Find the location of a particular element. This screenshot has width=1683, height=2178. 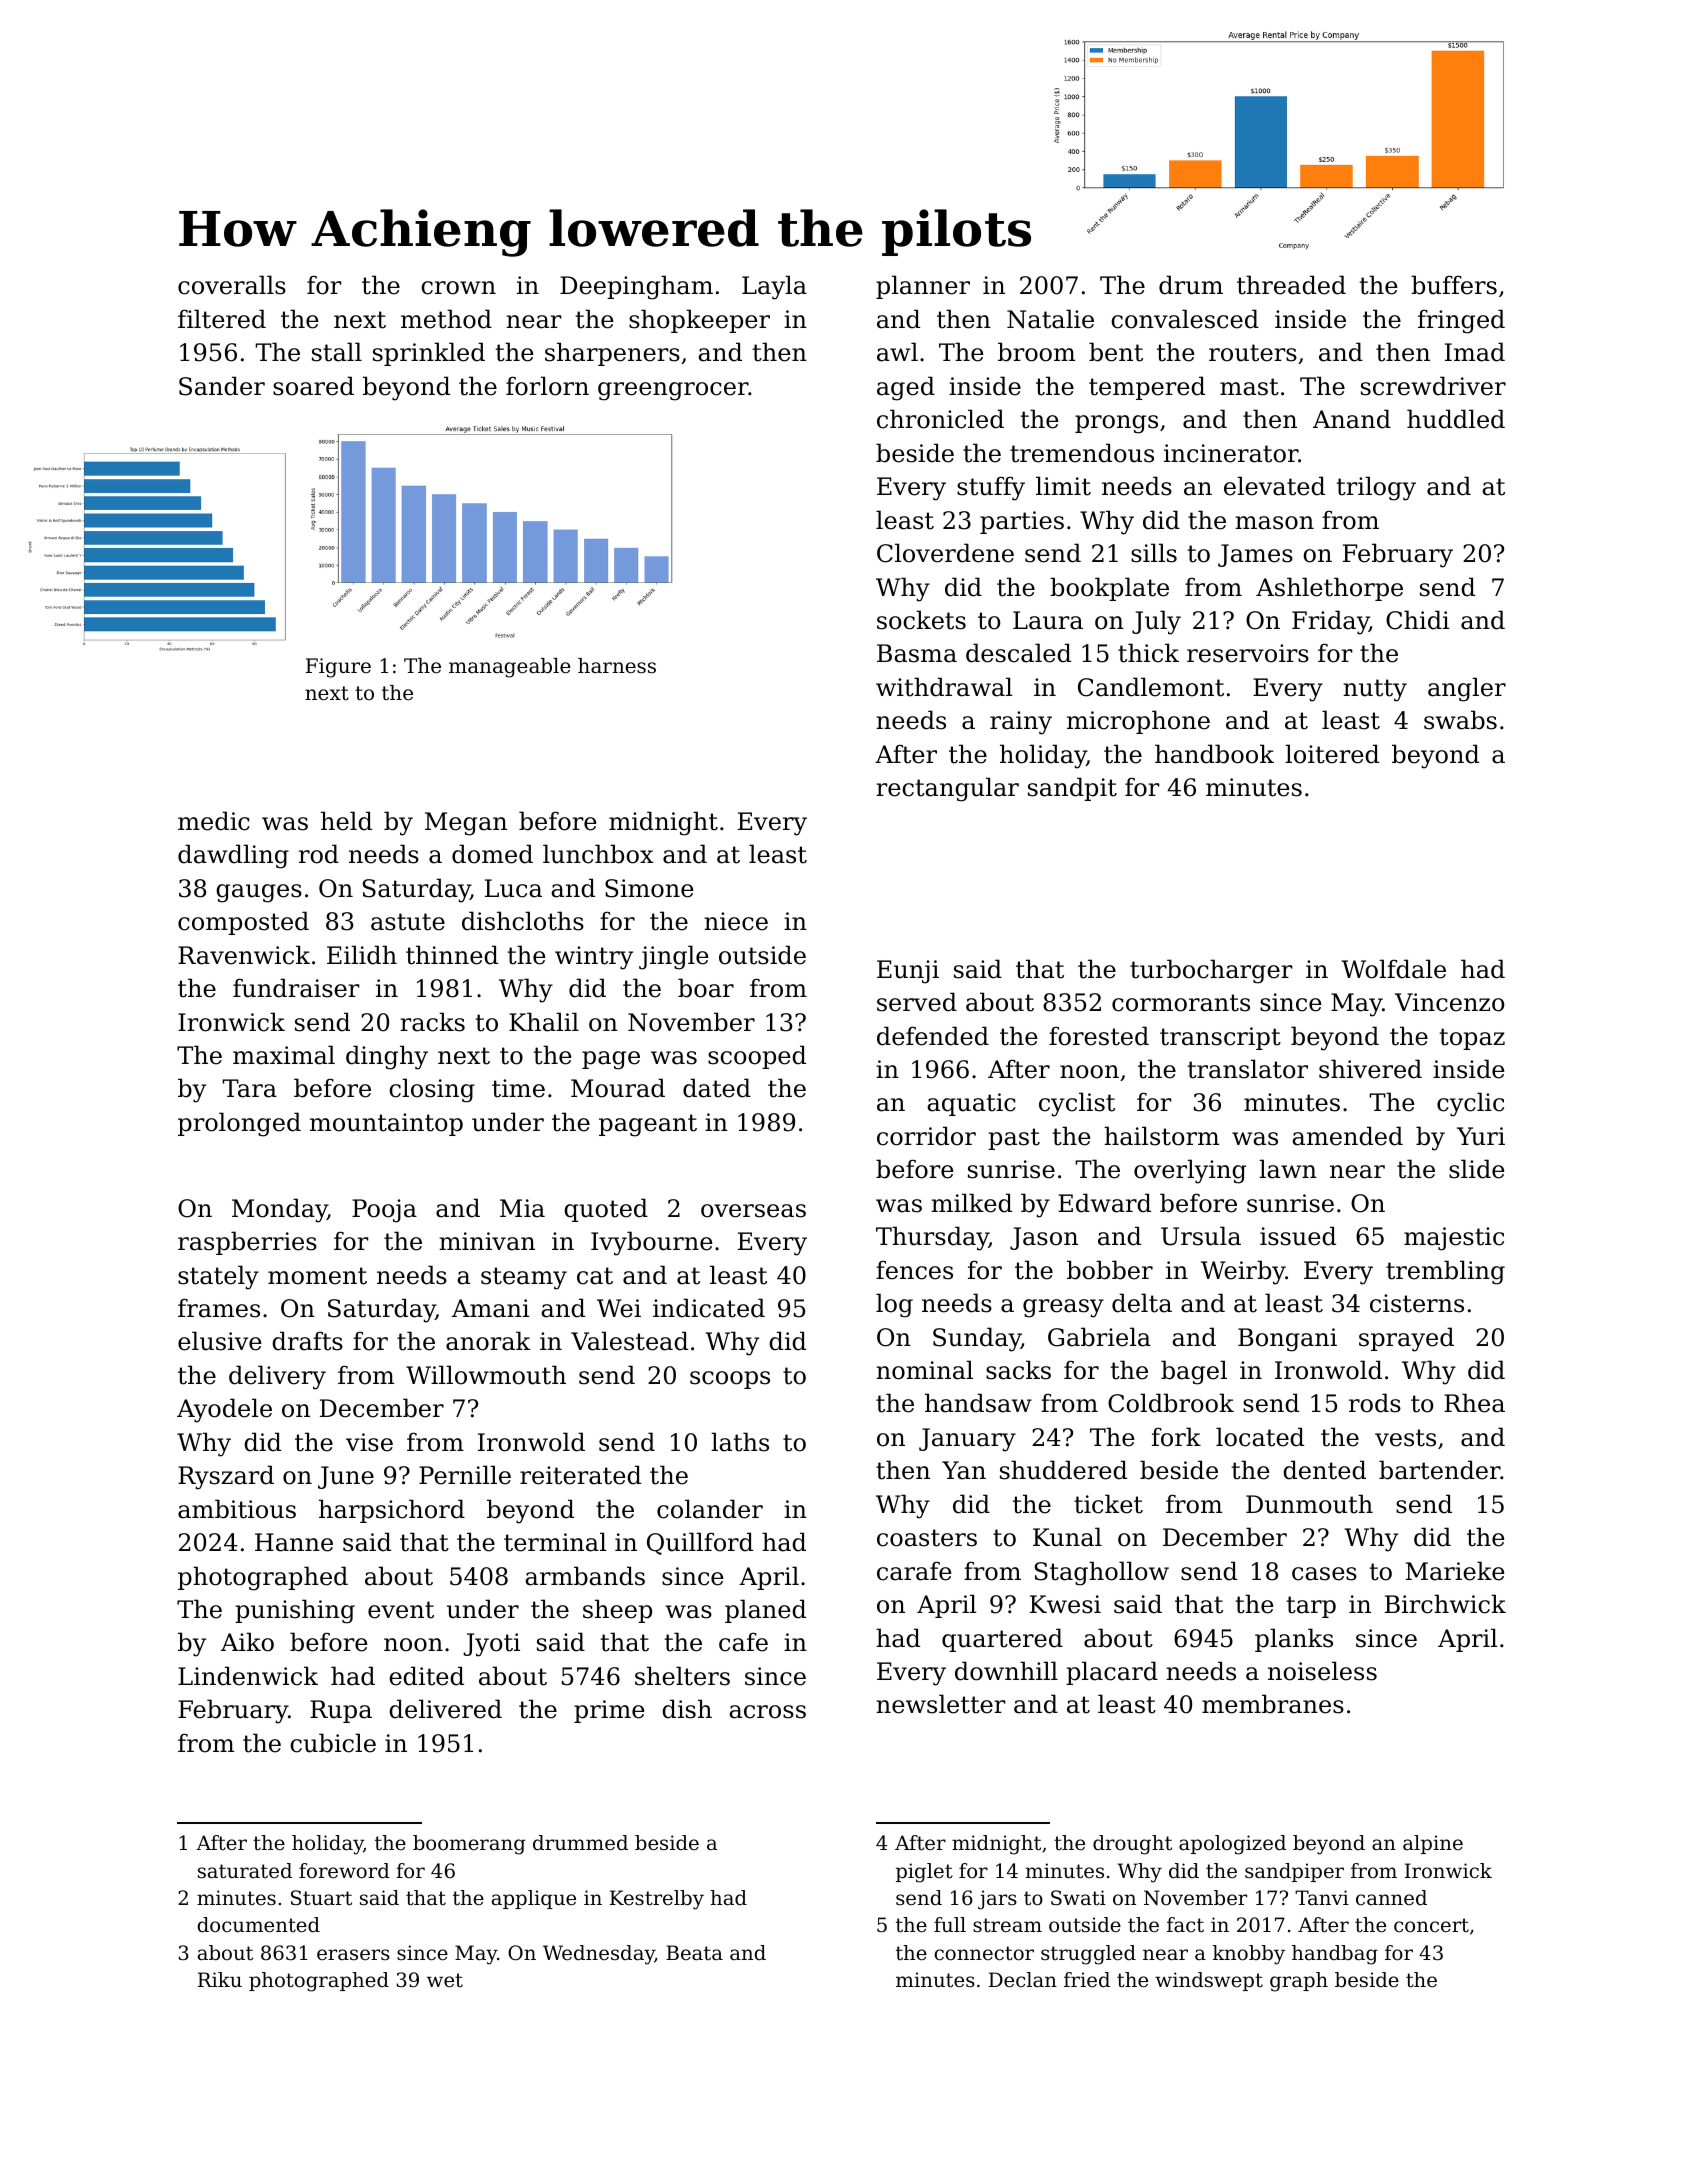

Riku is located at coordinates (220, 1979).
